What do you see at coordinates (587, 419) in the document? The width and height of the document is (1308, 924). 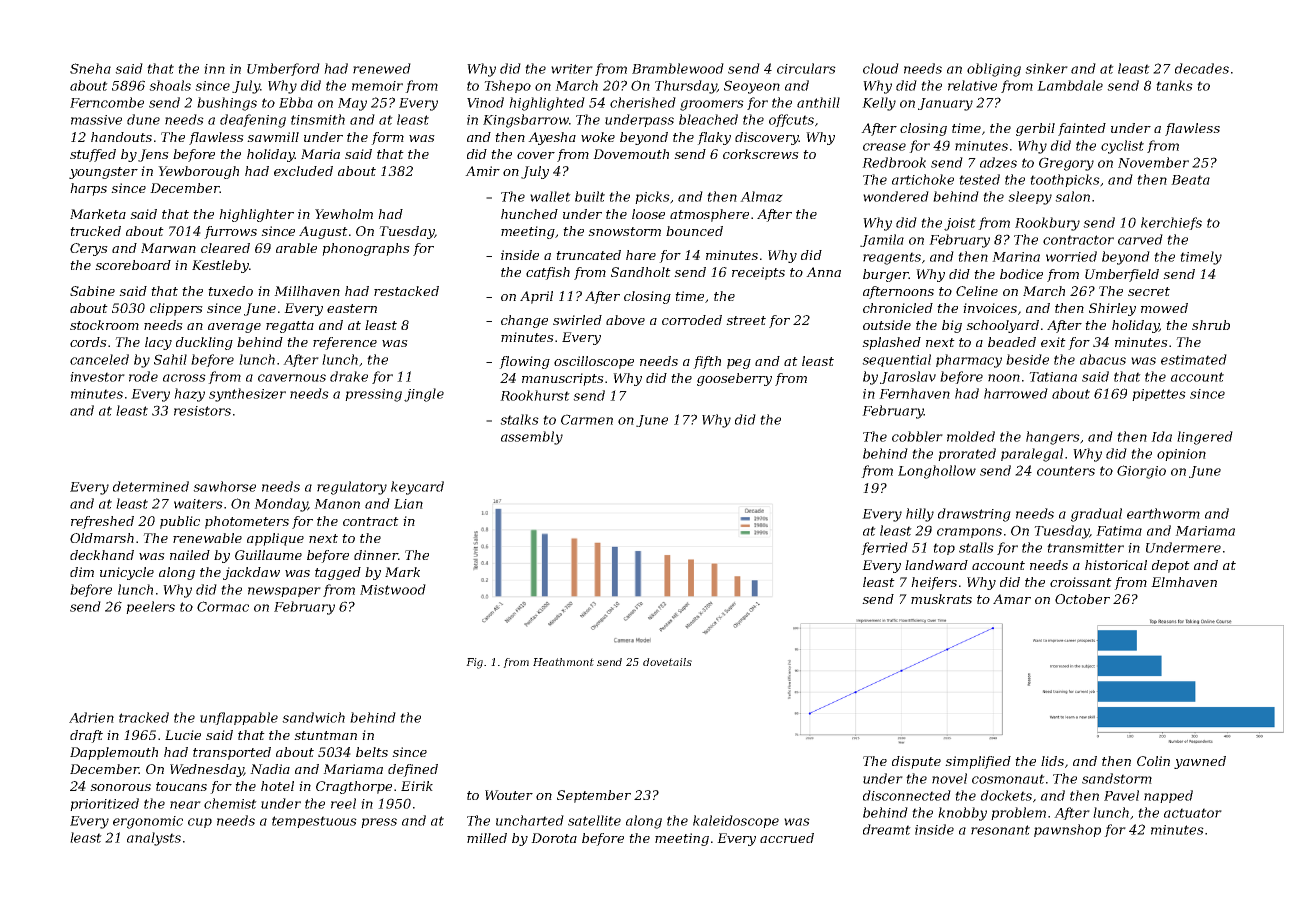 I see `Carmen` at bounding box center [587, 419].
